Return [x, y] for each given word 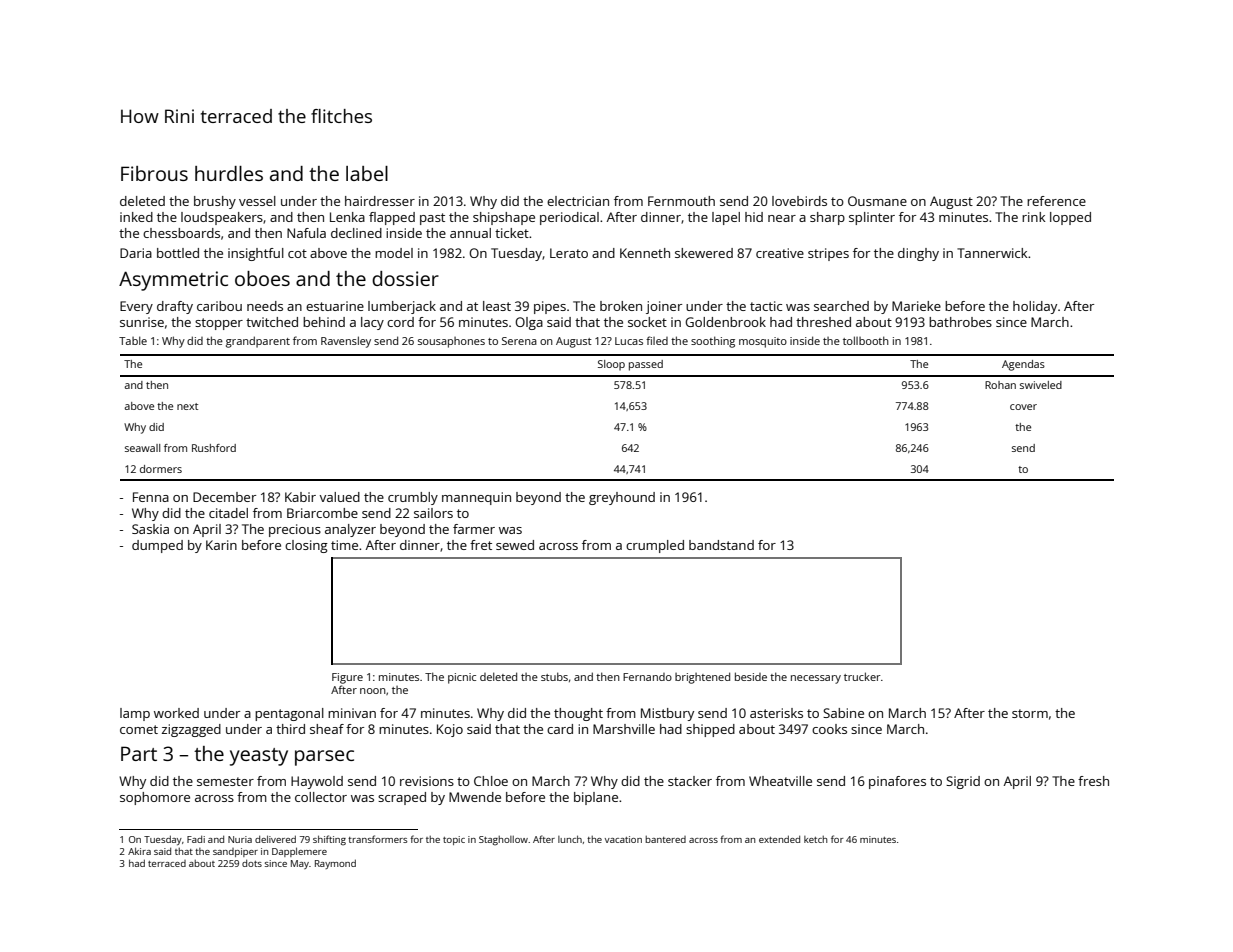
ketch [815, 839]
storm [1030, 713]
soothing [713, 342]
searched [841, 306]
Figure [347, 678]
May [300, 864]
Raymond [335, 864]
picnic [462, 678]
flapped [392, 218]
